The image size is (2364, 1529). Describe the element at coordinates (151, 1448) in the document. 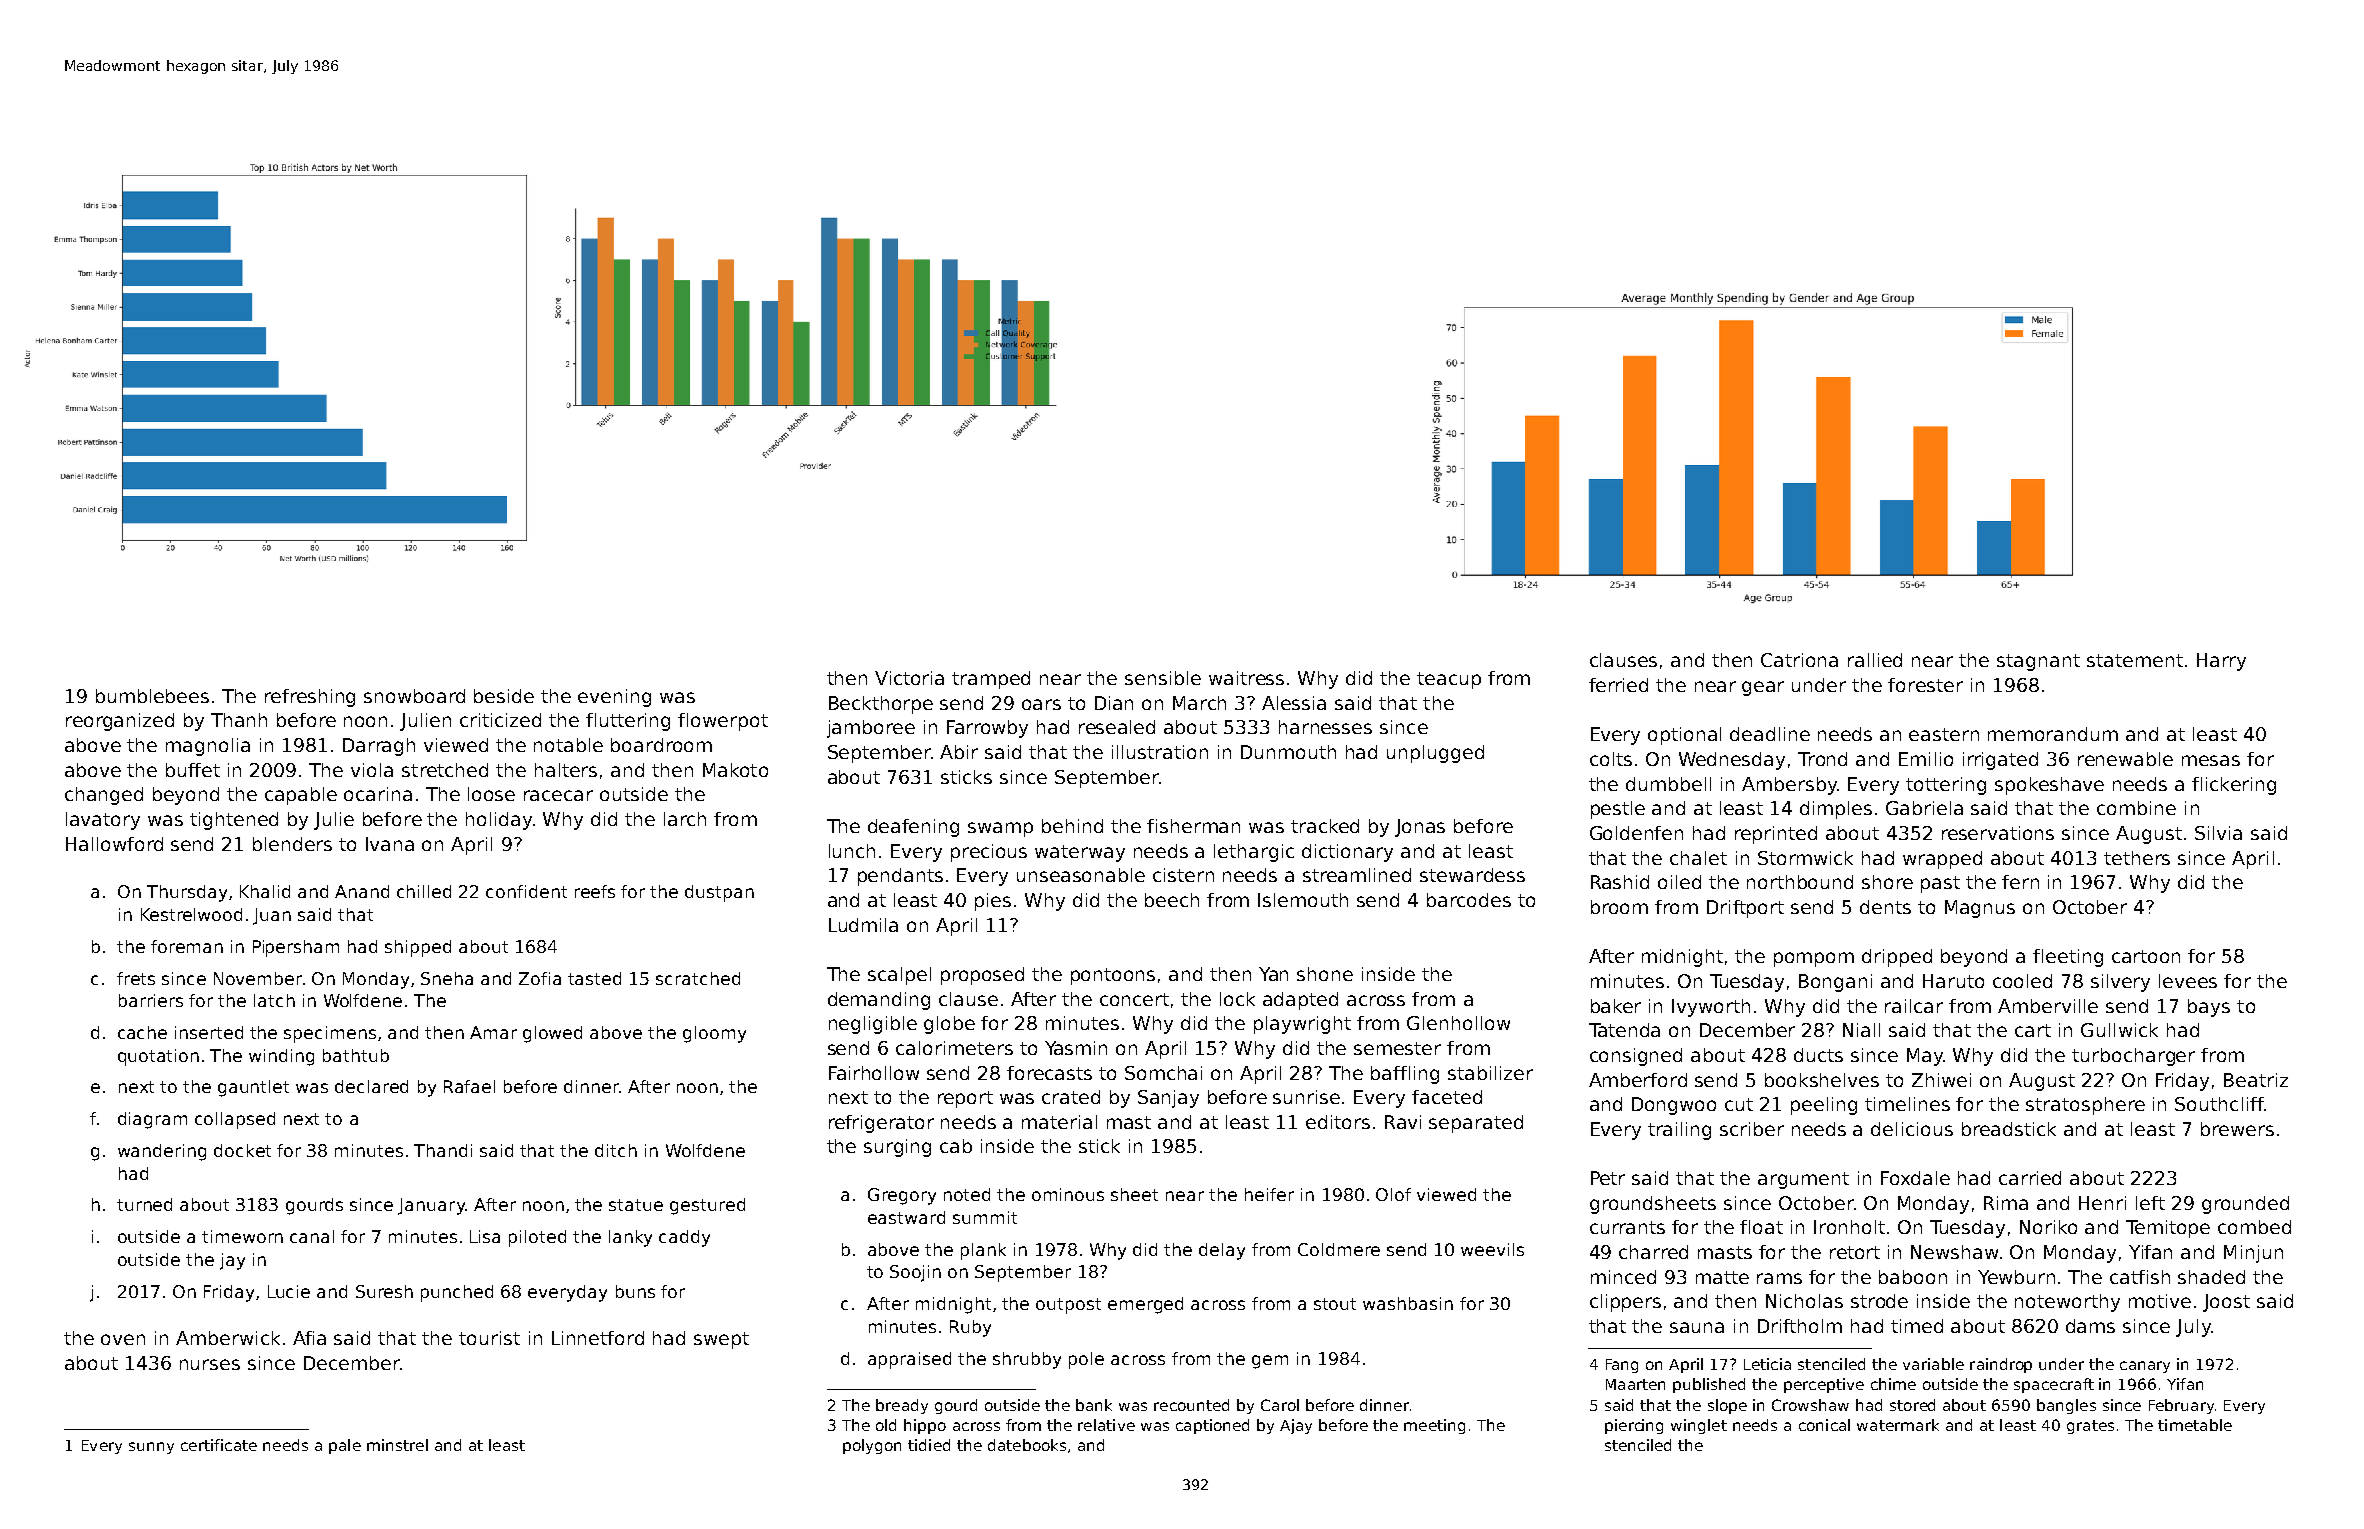

I see `sunny` at that location.
